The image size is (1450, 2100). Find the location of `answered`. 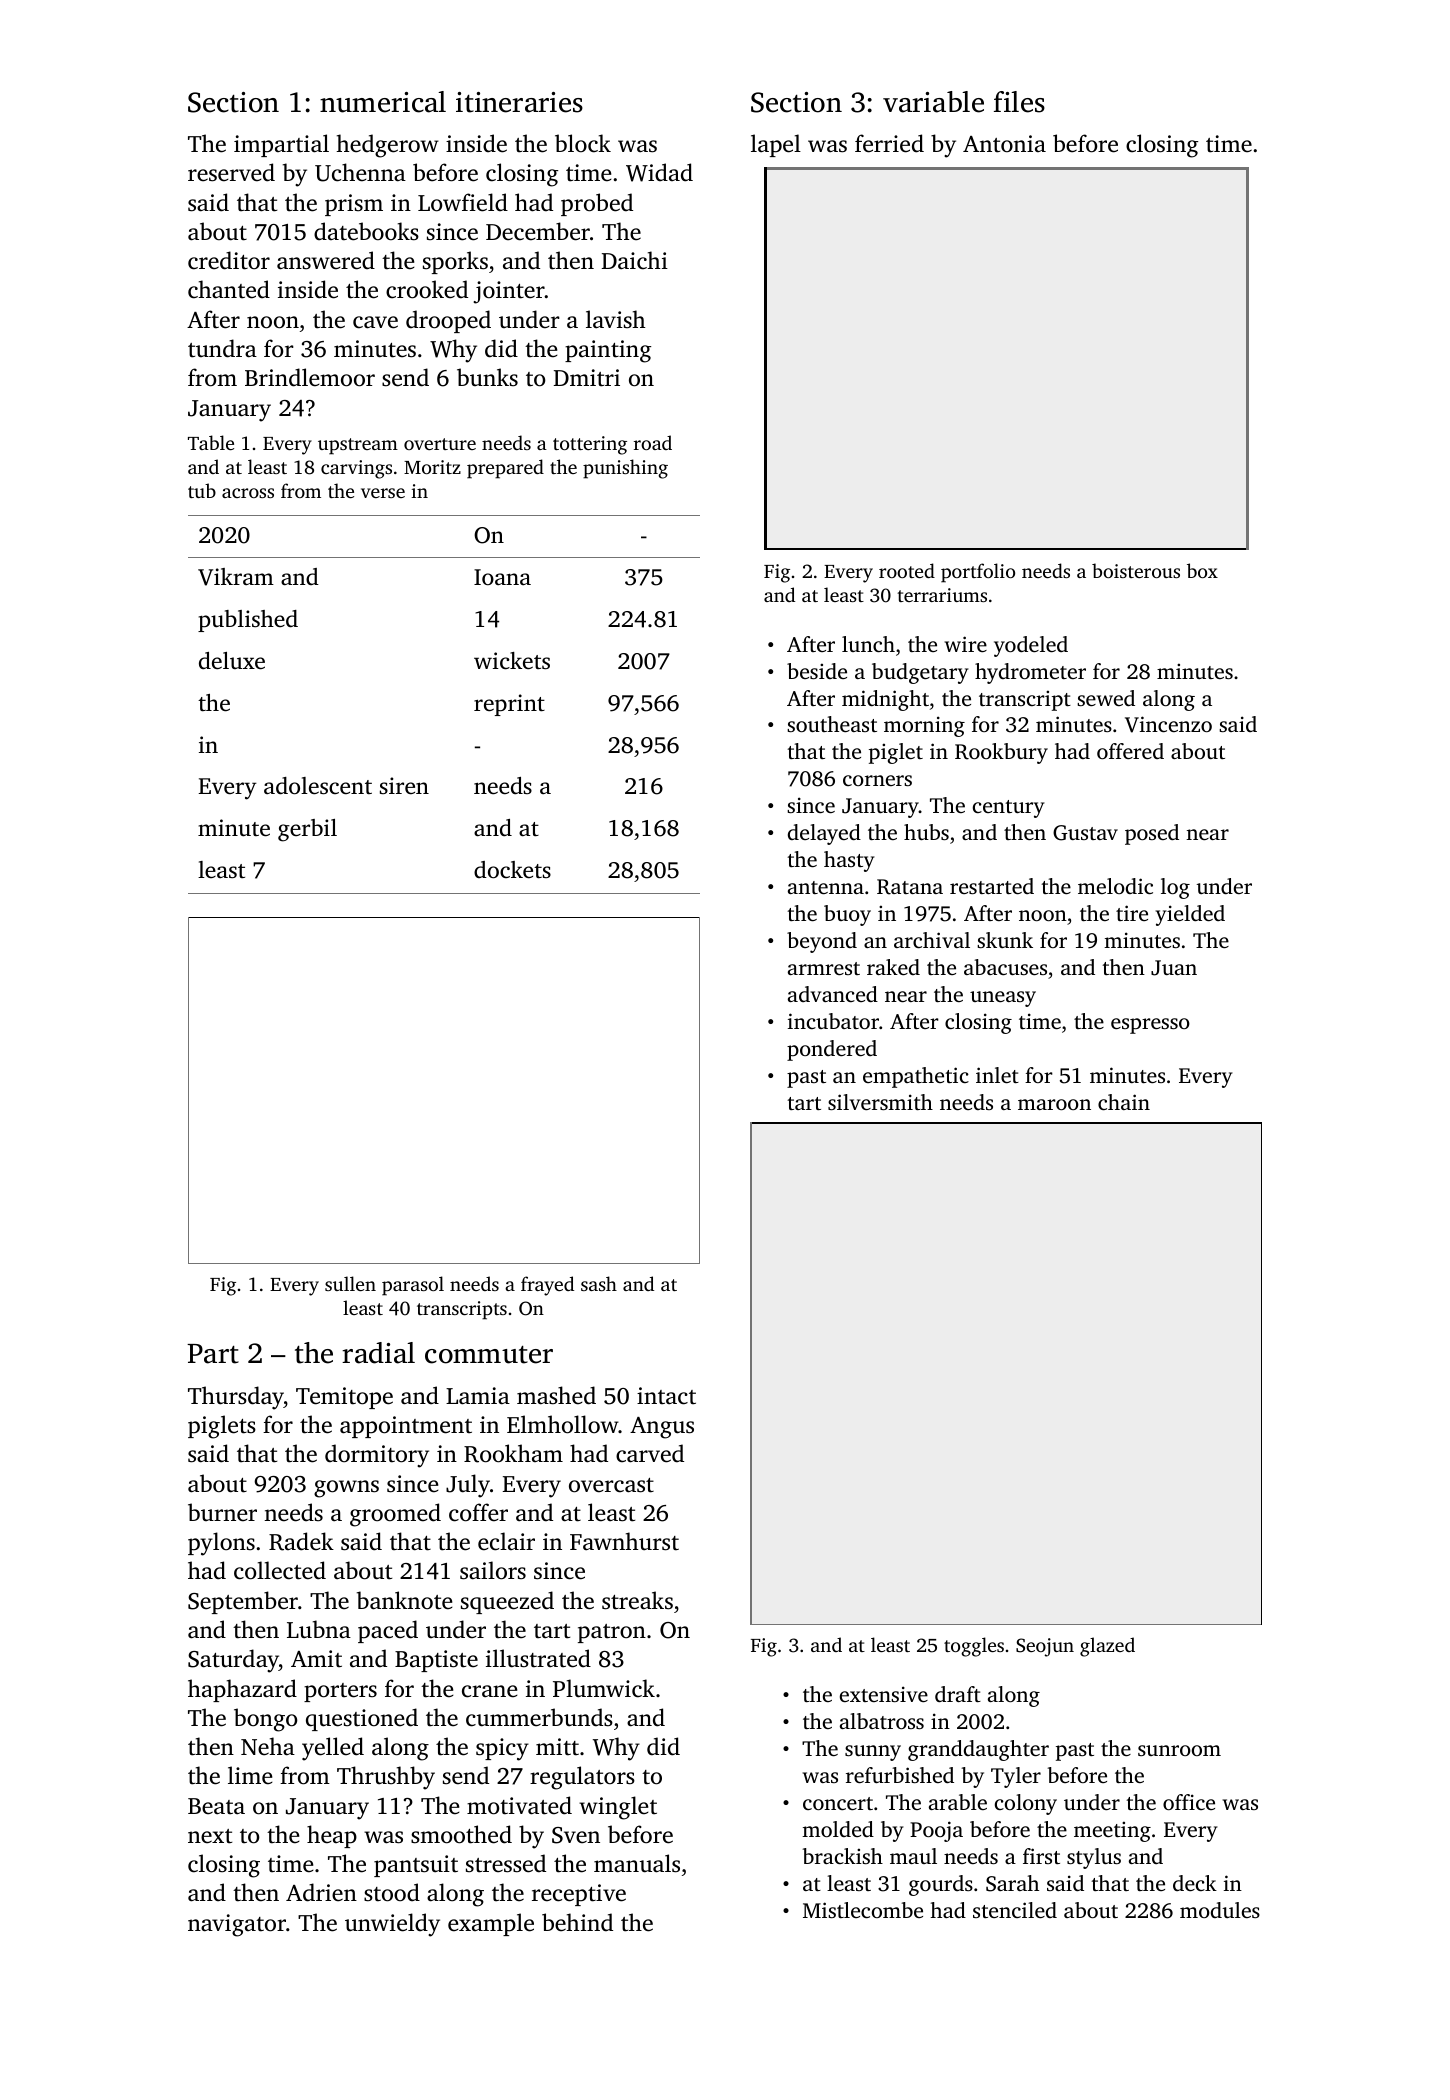

answered is located at coordinates (326, 260).
